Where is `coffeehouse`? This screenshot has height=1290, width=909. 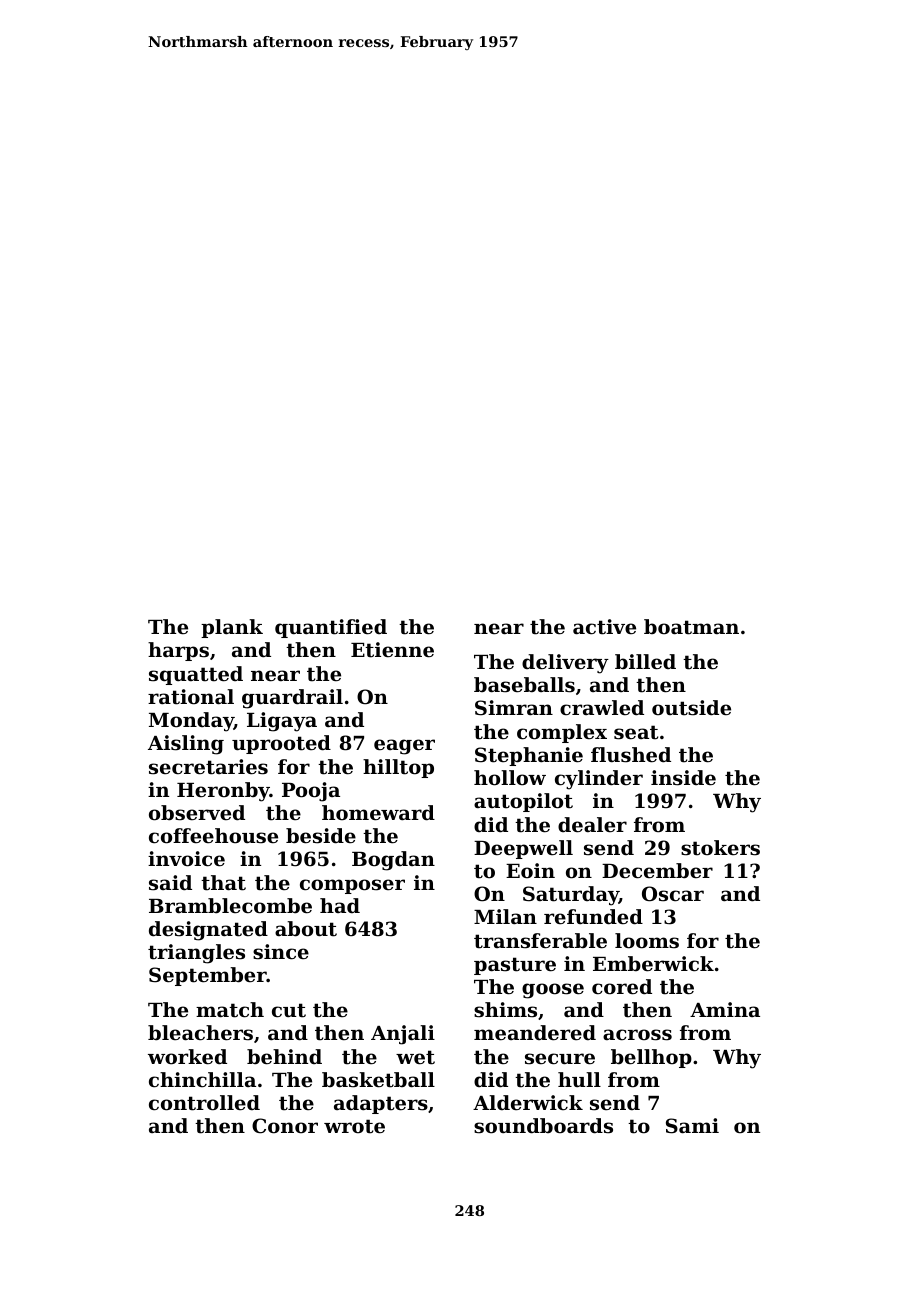 coffeehouse is located at coordinates (213, 836).
